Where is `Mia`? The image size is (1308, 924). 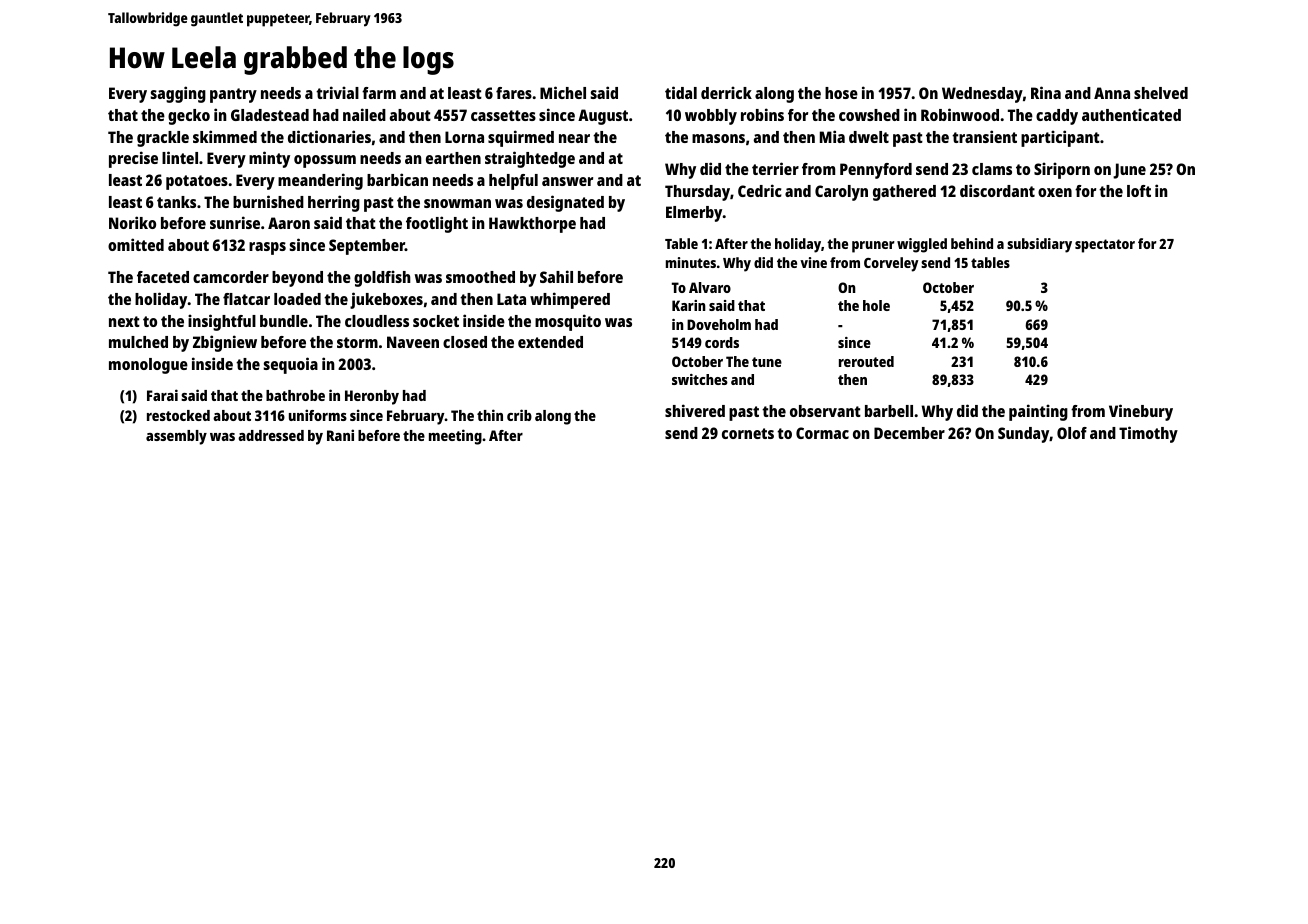
Mia is located at coordinates (832, 136).
